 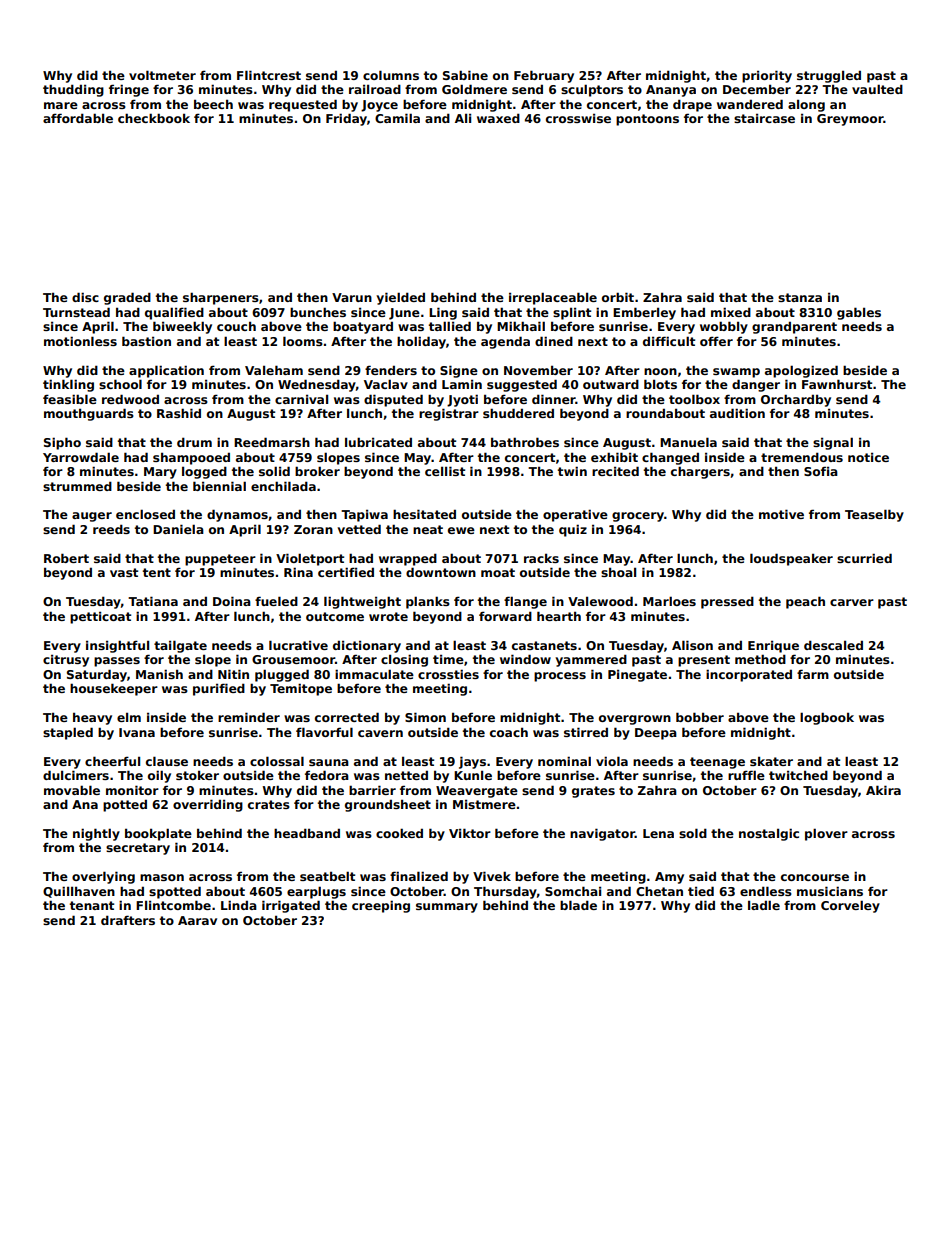 What do you see at coordinates (593, 792) in the image?
I see `grates` at bounding box center [593, 792].
